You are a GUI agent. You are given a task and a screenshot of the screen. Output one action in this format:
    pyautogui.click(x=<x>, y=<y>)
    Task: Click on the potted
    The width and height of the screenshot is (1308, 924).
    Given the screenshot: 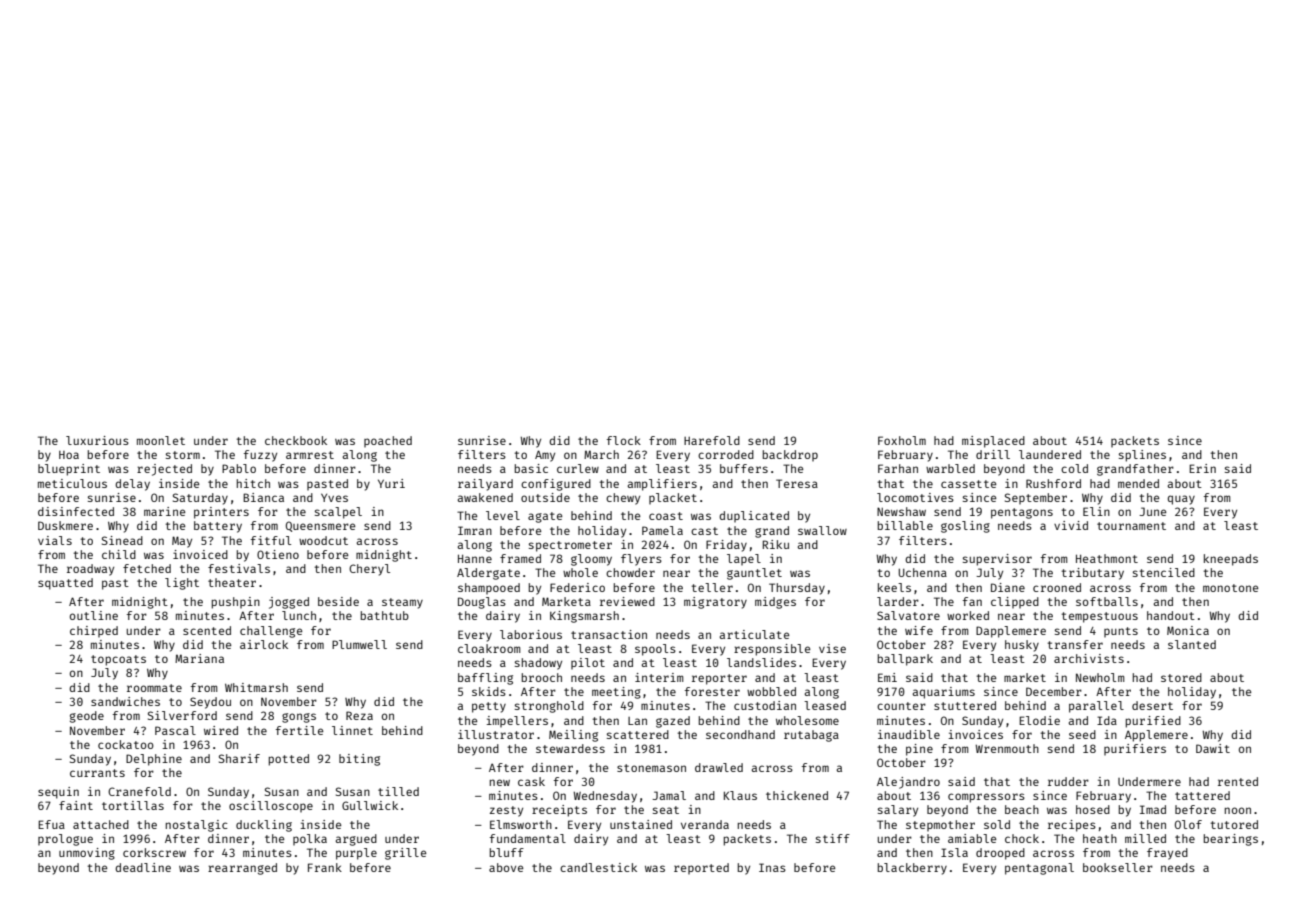 What is the action you would take?
    pyautogui.click(x=289, y=760)
